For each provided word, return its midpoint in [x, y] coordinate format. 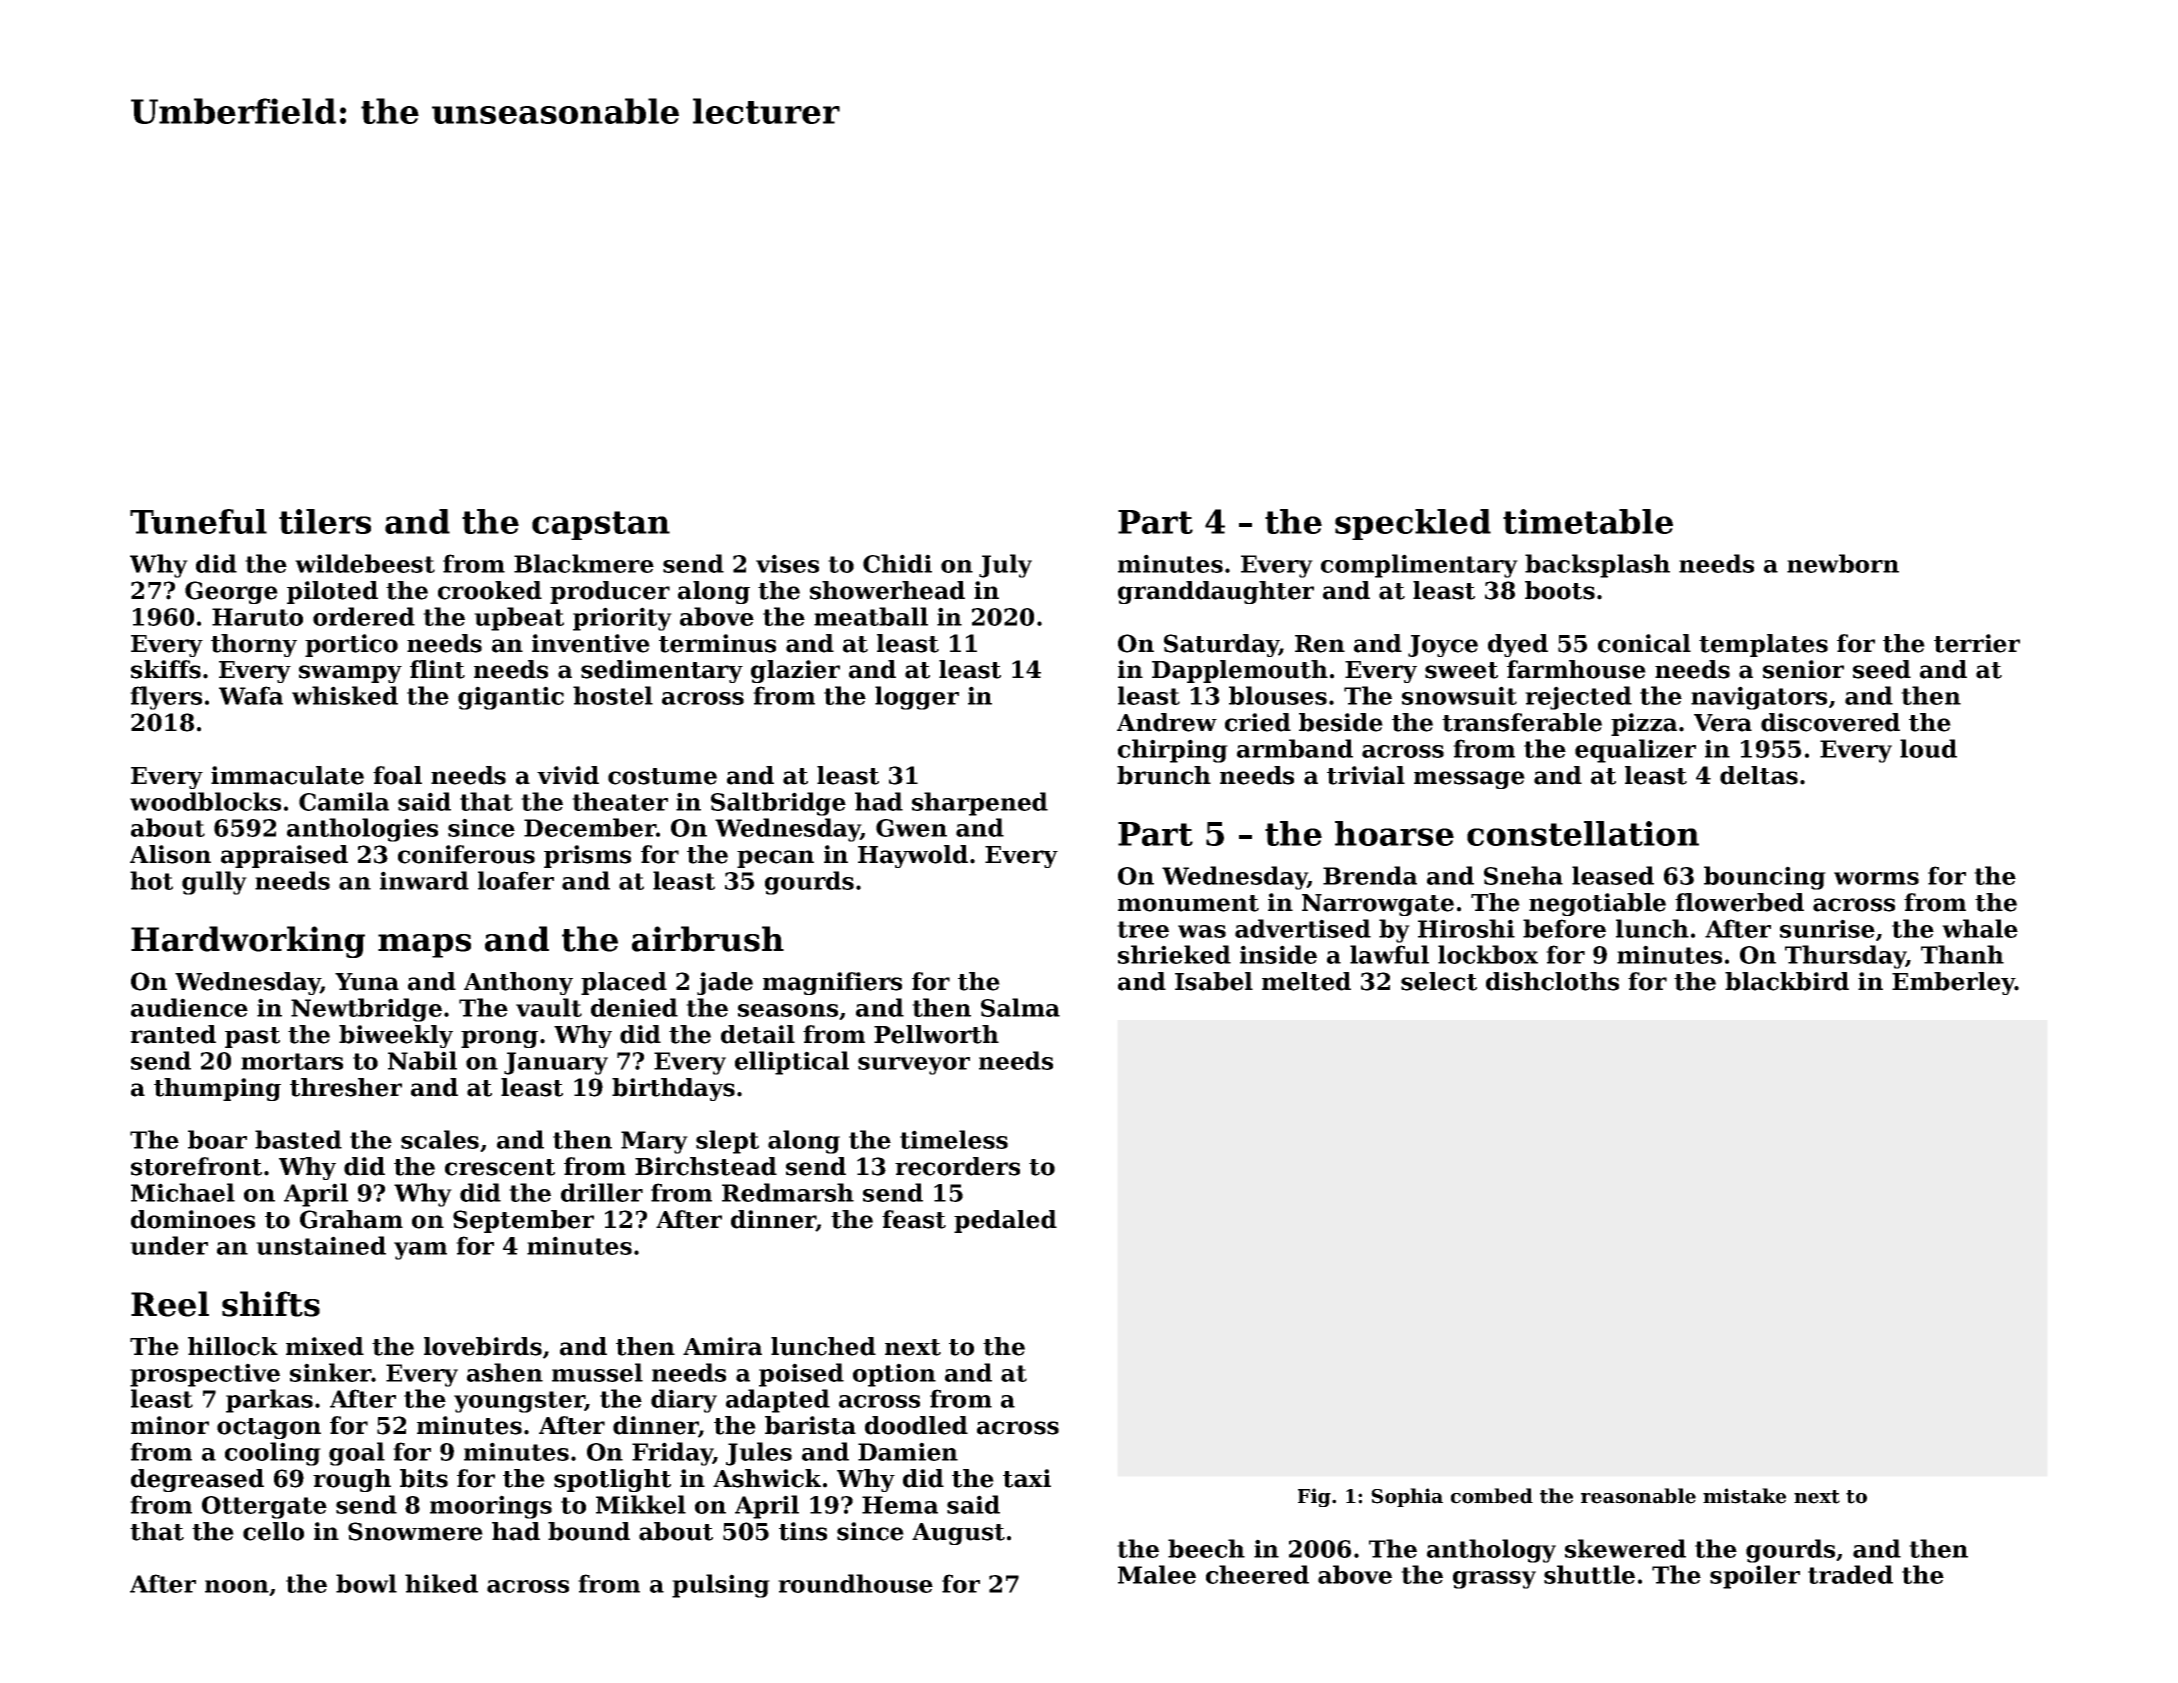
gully [214, 883]
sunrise [1827, 928]
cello [273, 1531]
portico [351, 645]
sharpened [980, 804]
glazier [795, 671]
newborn [1843, 563]
